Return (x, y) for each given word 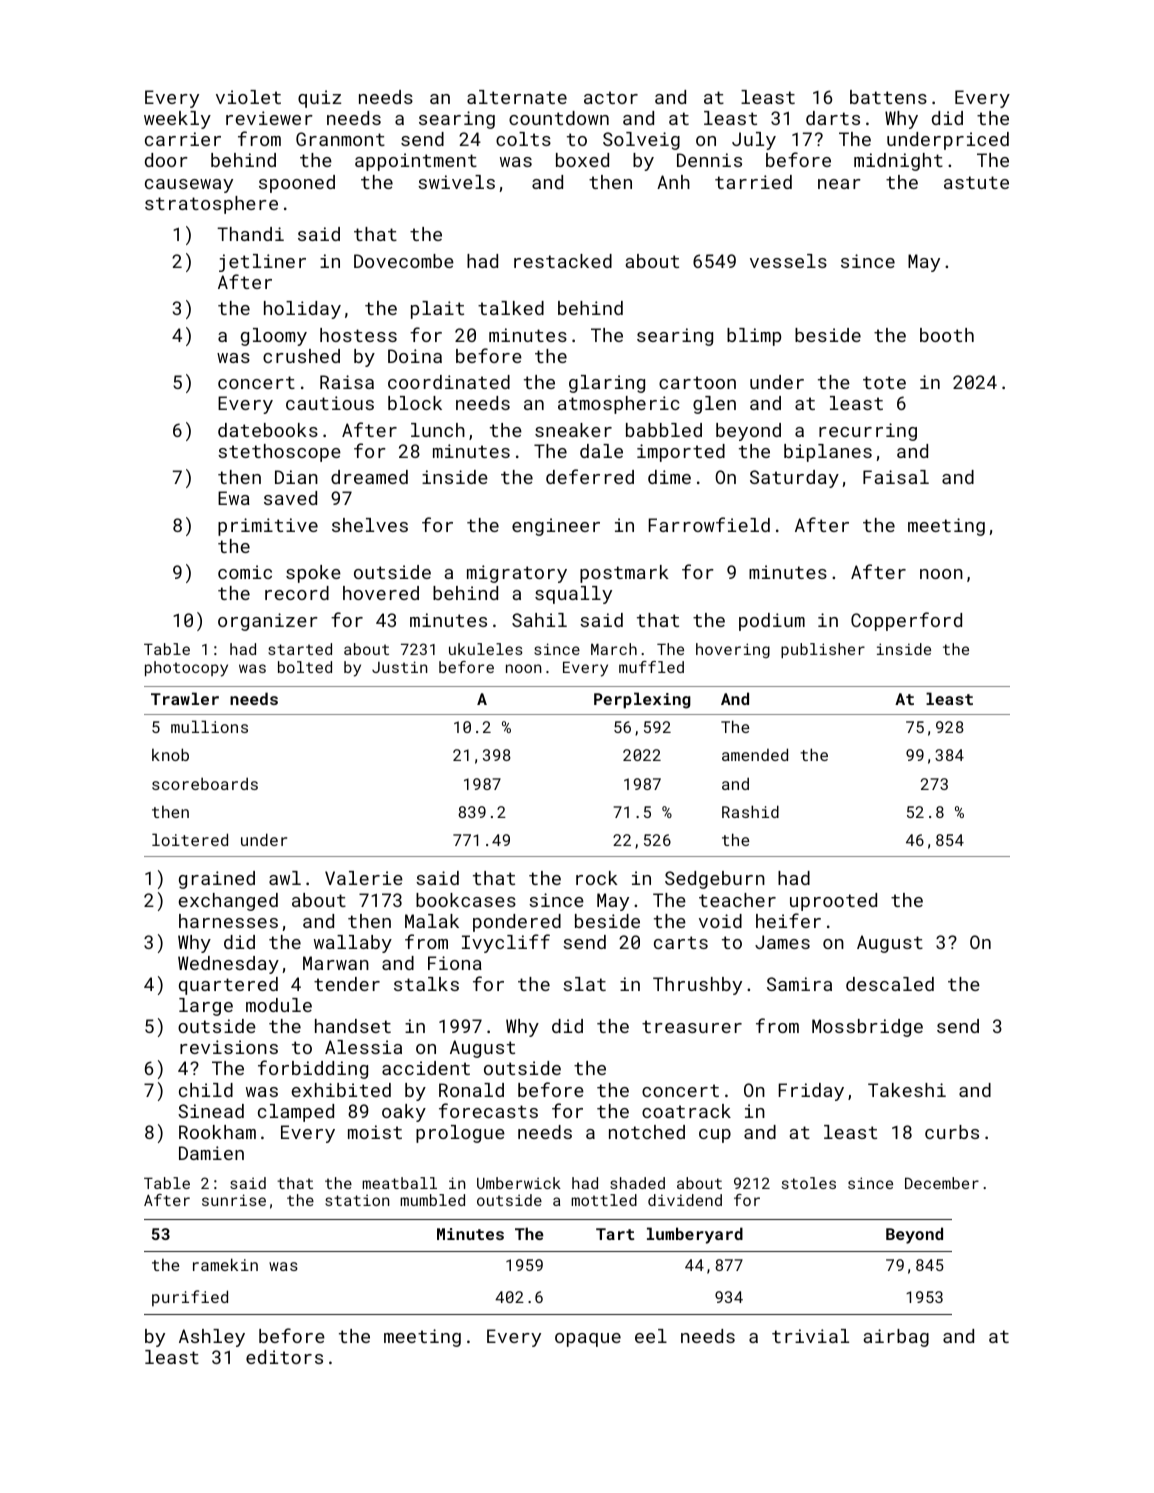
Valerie (364, 878)
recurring (868, 432)
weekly (177, 120)
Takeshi (907, 1090)
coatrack (686, 1111)
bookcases (466, 900)
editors (284, 1357)
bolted (305, 667)
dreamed (369, 477)
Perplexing (642, 700)
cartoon (697, 382)
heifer (788, 920)
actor (611, 97)
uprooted (833, 902)
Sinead (211, 1111)
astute (976, 182)
